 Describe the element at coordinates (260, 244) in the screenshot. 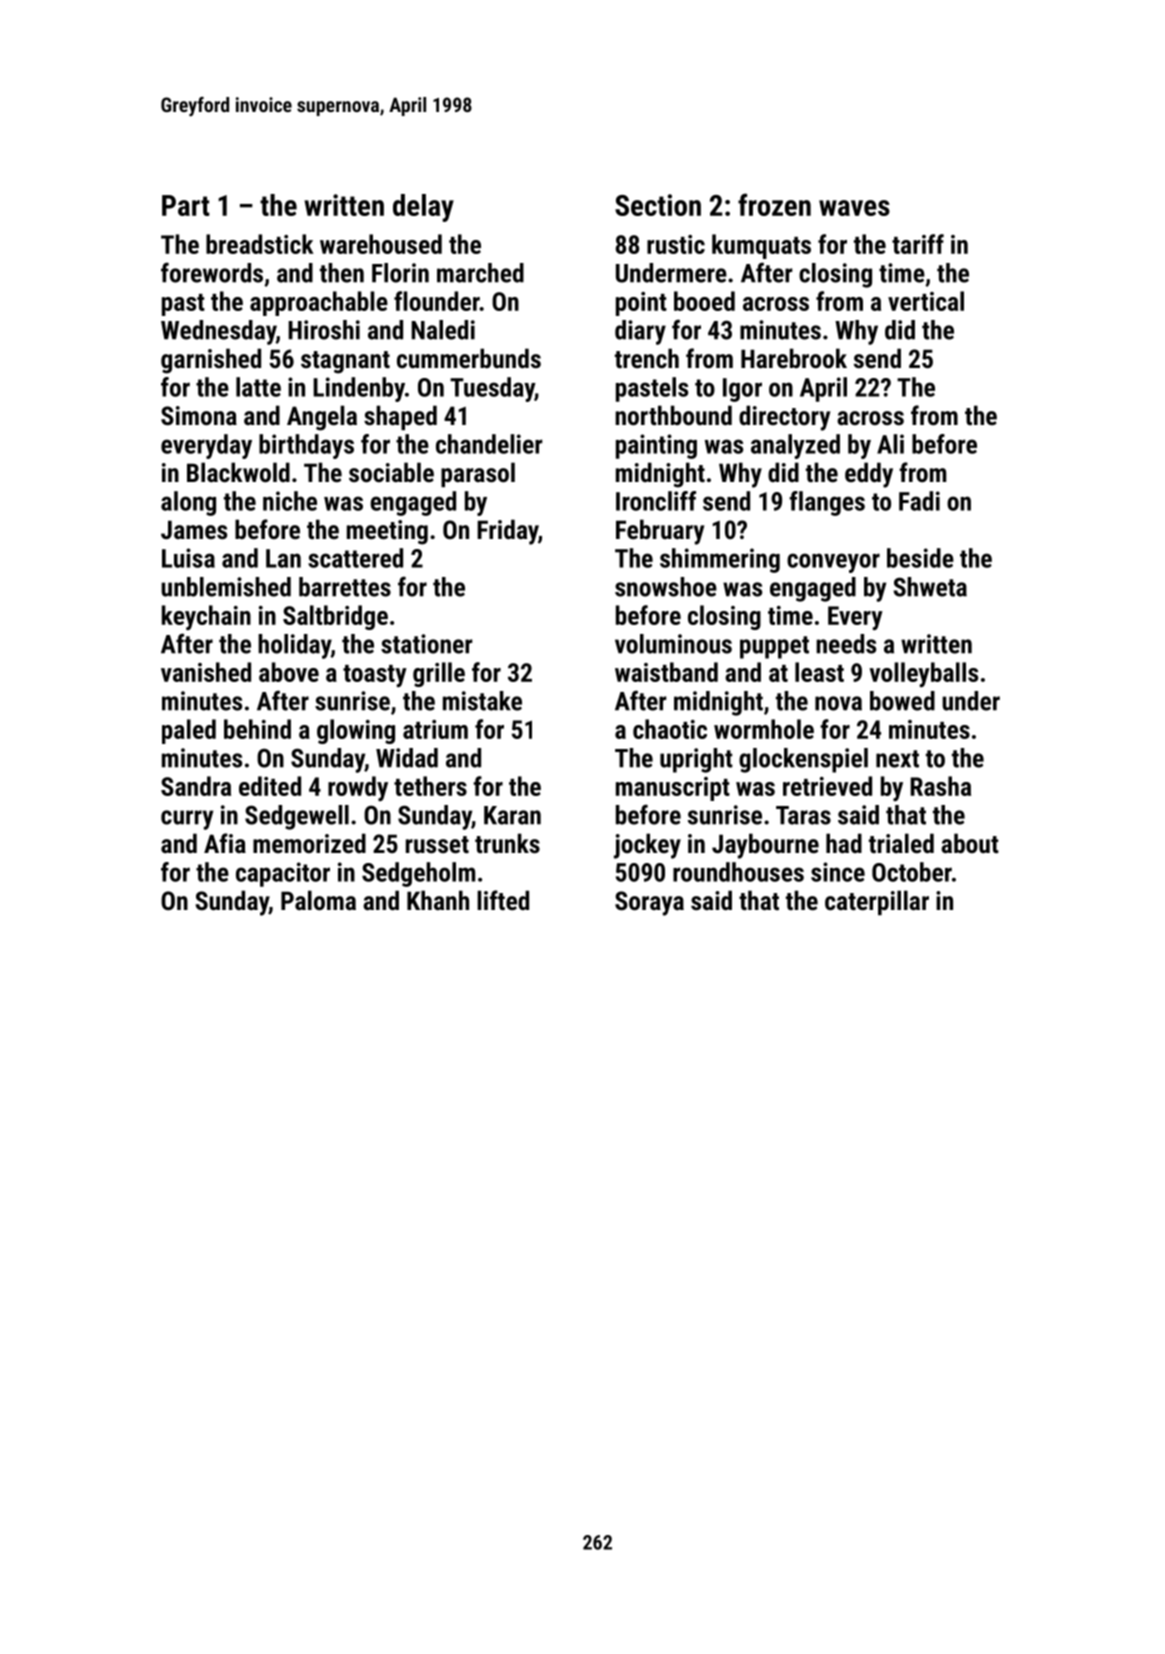

I see `breadstick` at that location.
